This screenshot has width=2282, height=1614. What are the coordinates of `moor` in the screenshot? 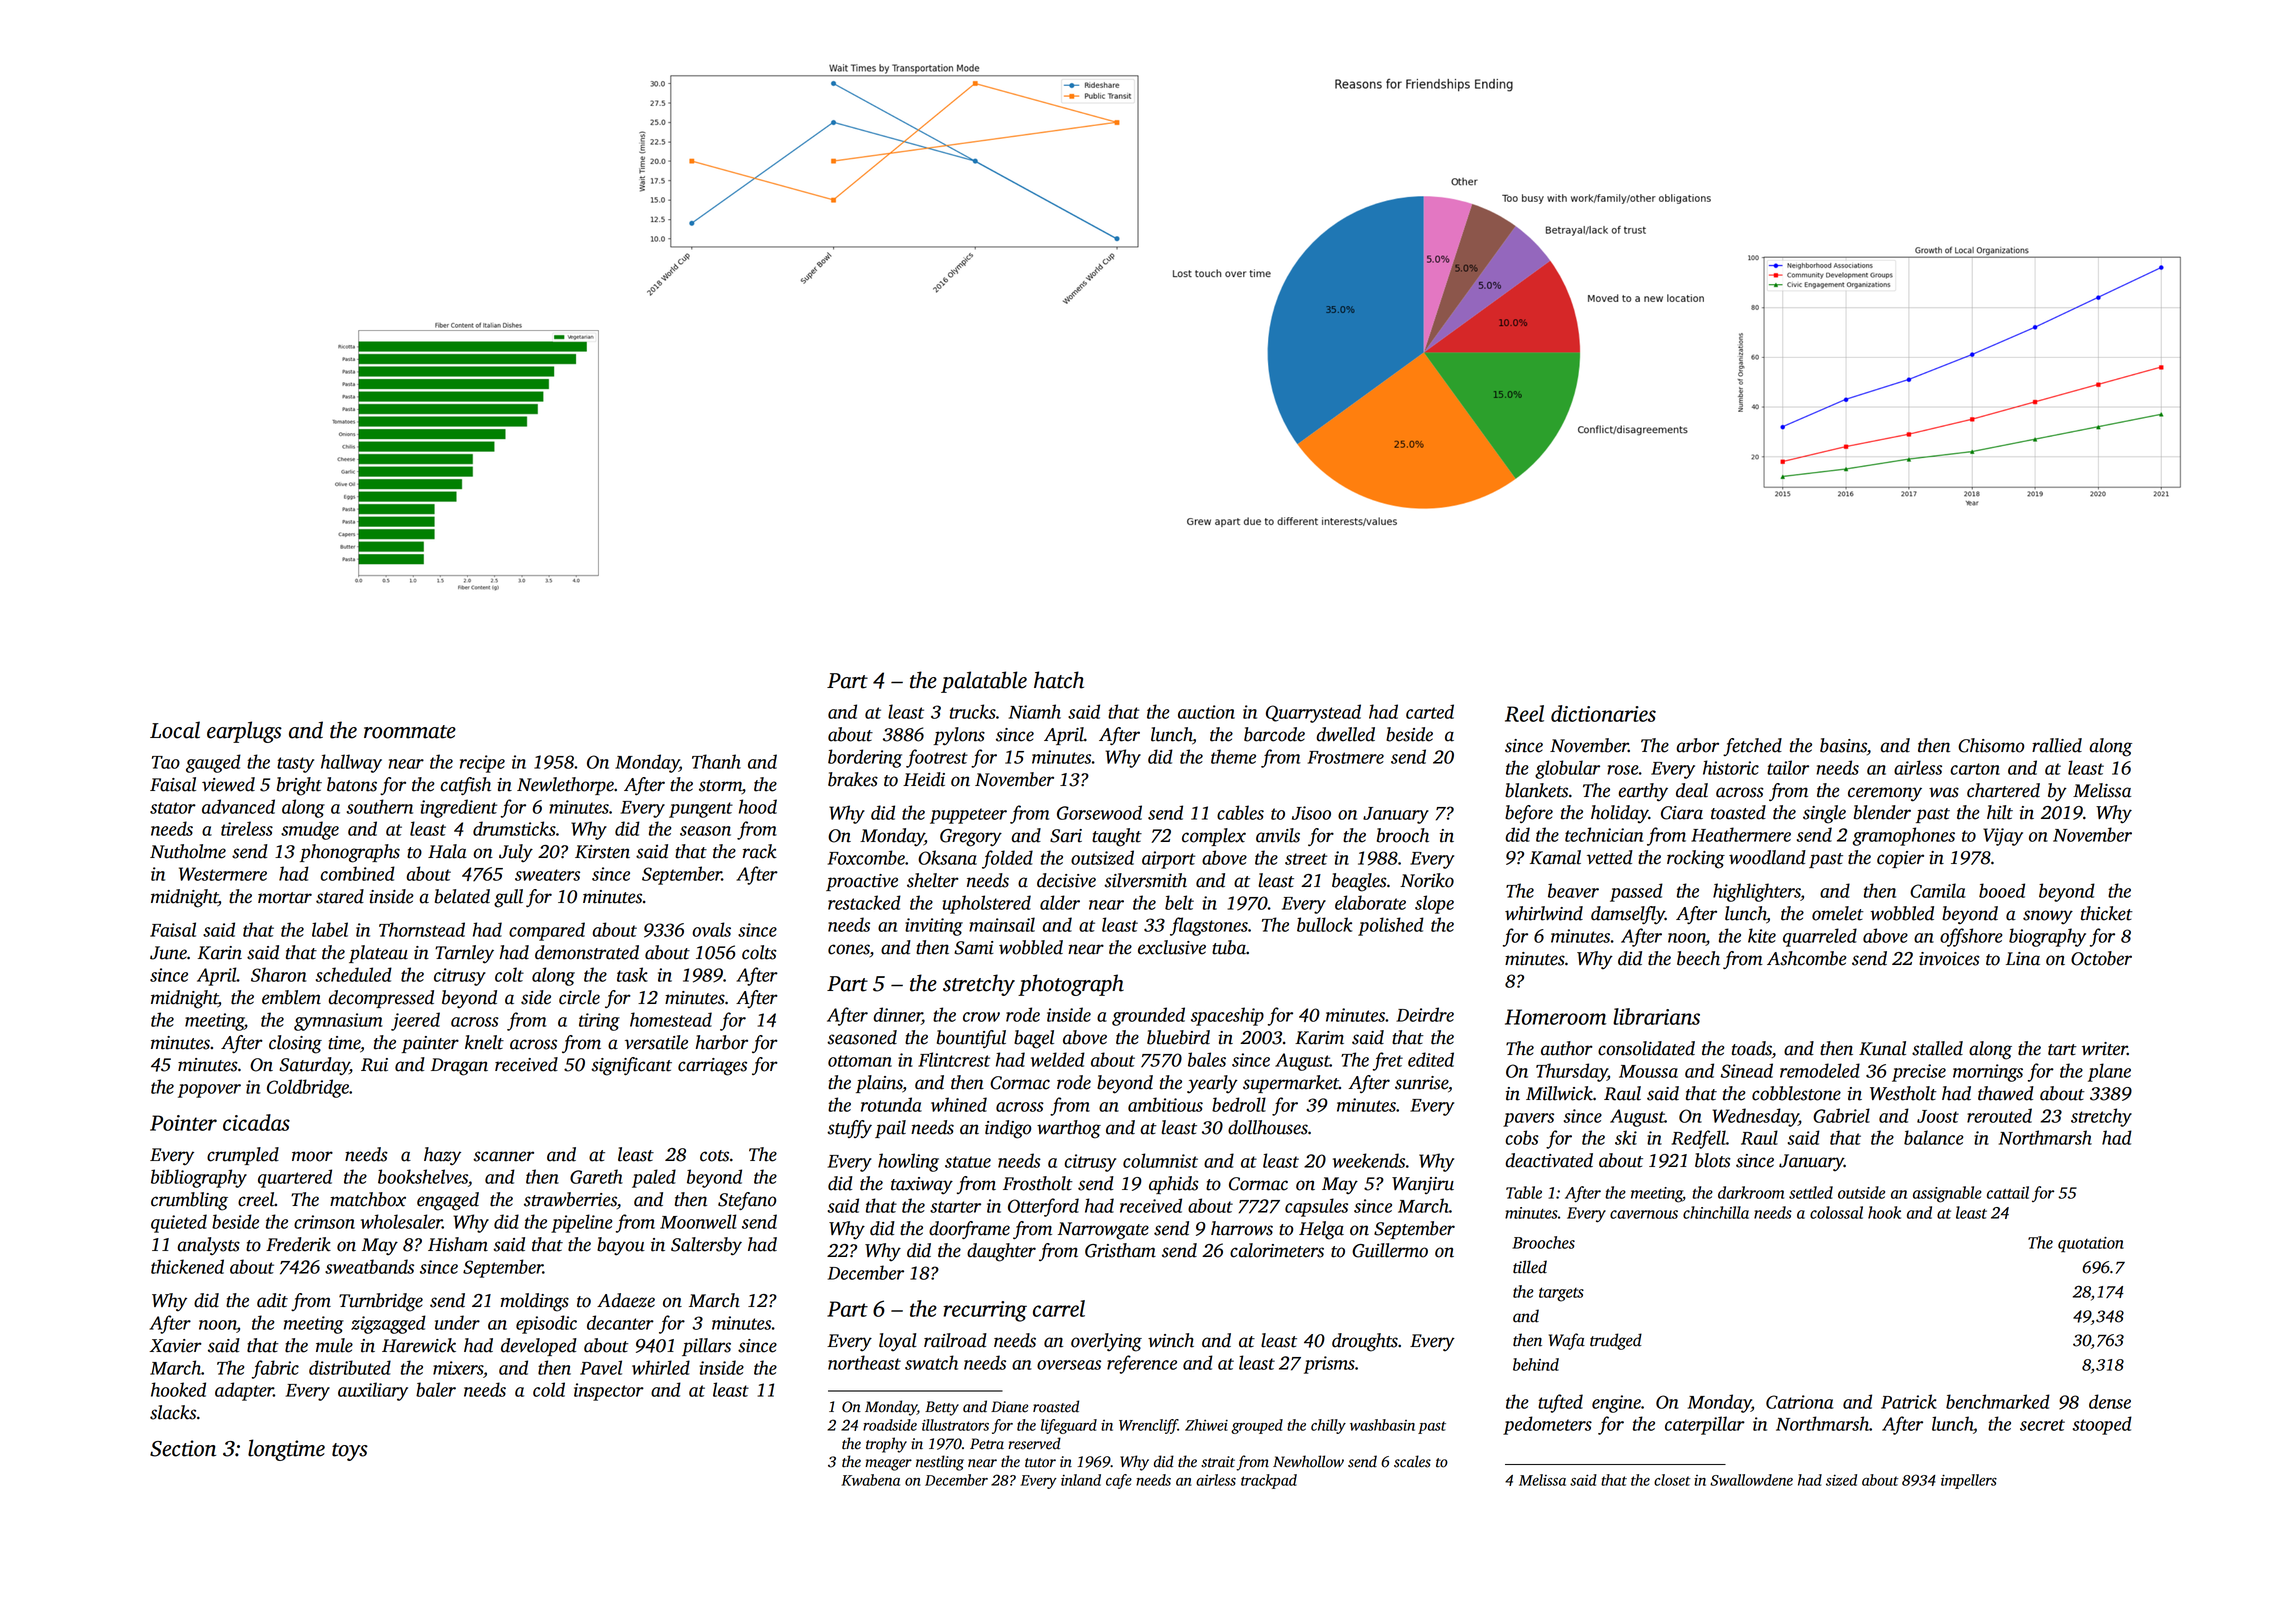 It's located at (312, 1156).
